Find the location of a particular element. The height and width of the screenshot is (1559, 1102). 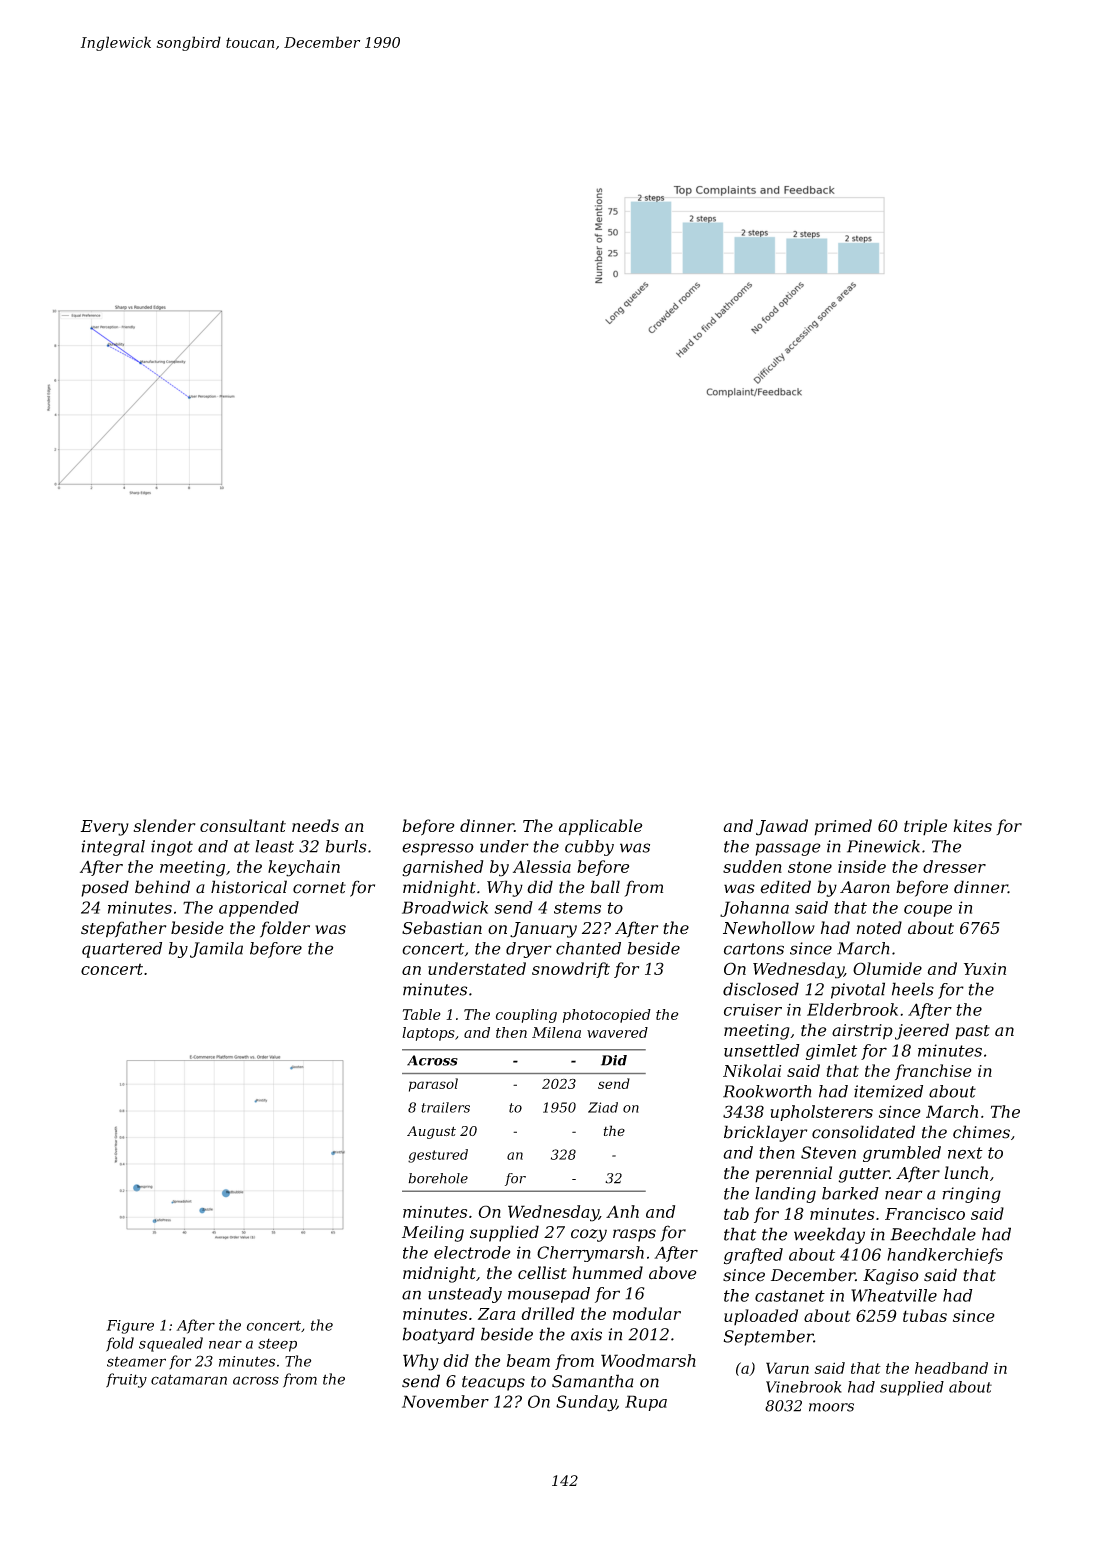

squealed is located at coordinates (171, 1344).
